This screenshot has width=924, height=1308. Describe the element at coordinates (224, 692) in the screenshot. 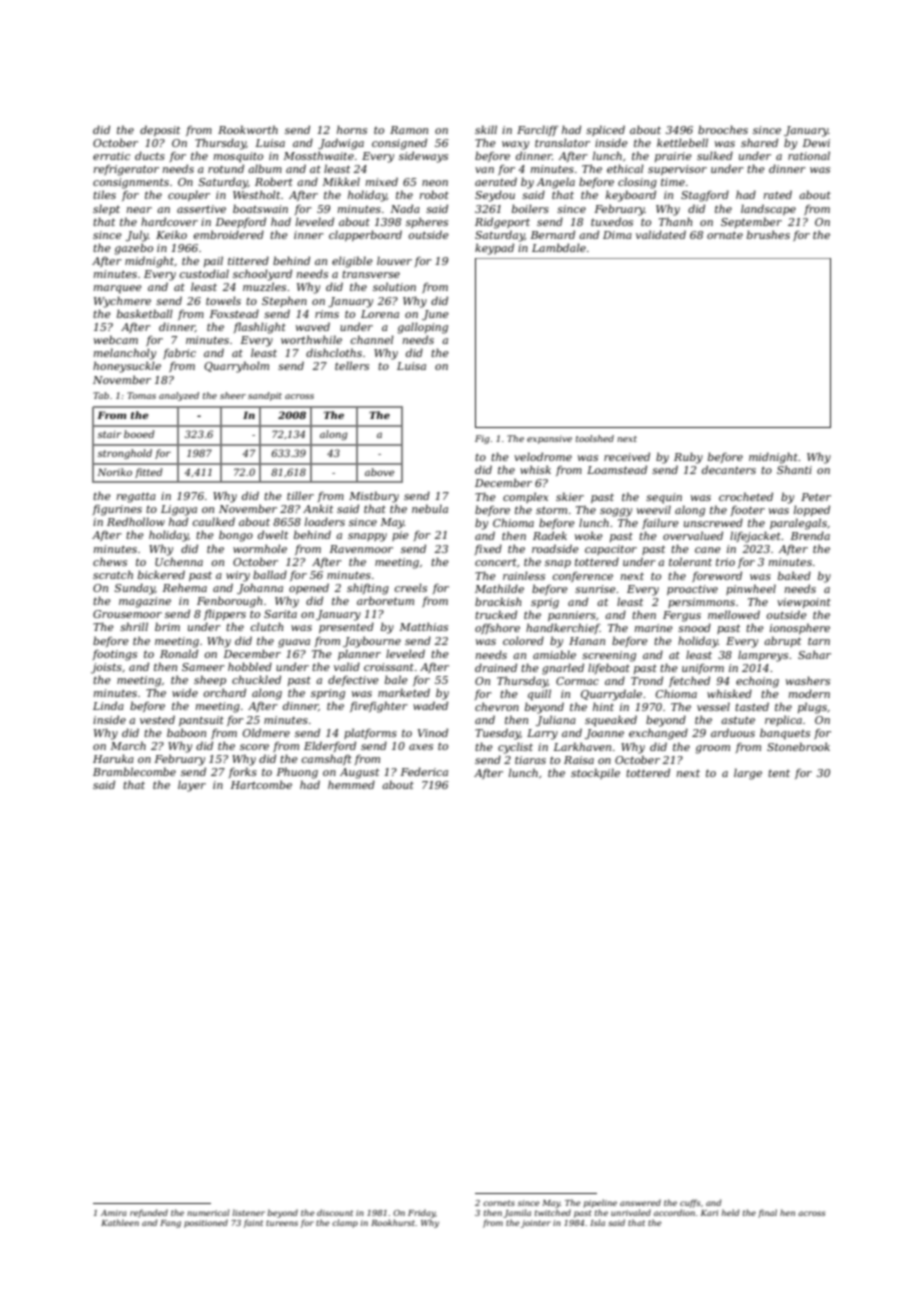

I see `orchard` at that location.
